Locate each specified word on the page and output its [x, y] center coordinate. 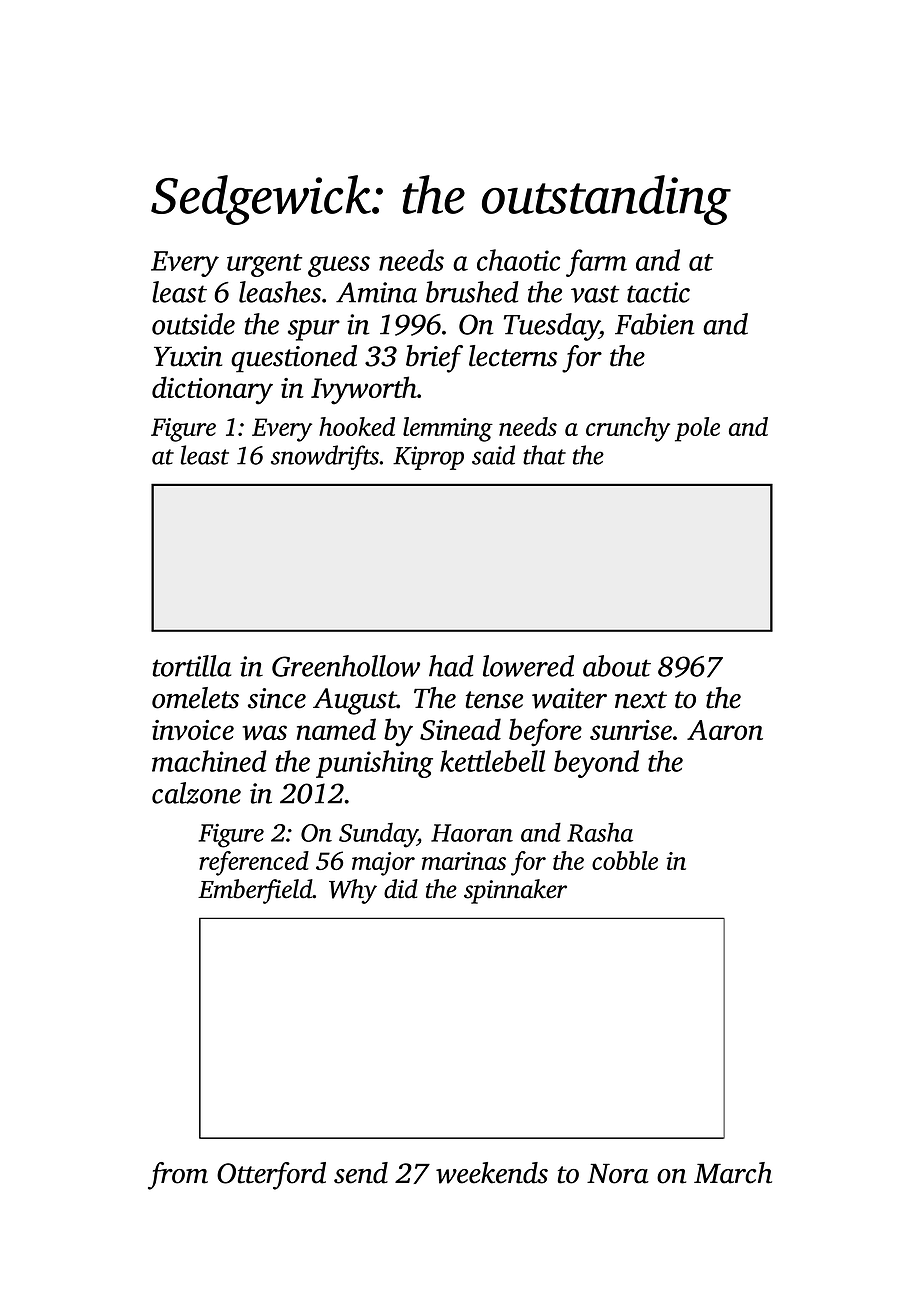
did [401, 889]
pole [697, 429]
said [493, 455]
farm [596, 263]
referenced [254, 863]
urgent [264, 265]
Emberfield [255, 891]
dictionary [212, 390]
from [178, 1176]
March [733, 1173]
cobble [625, 860]
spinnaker [515, 891]
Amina [376, 292]
